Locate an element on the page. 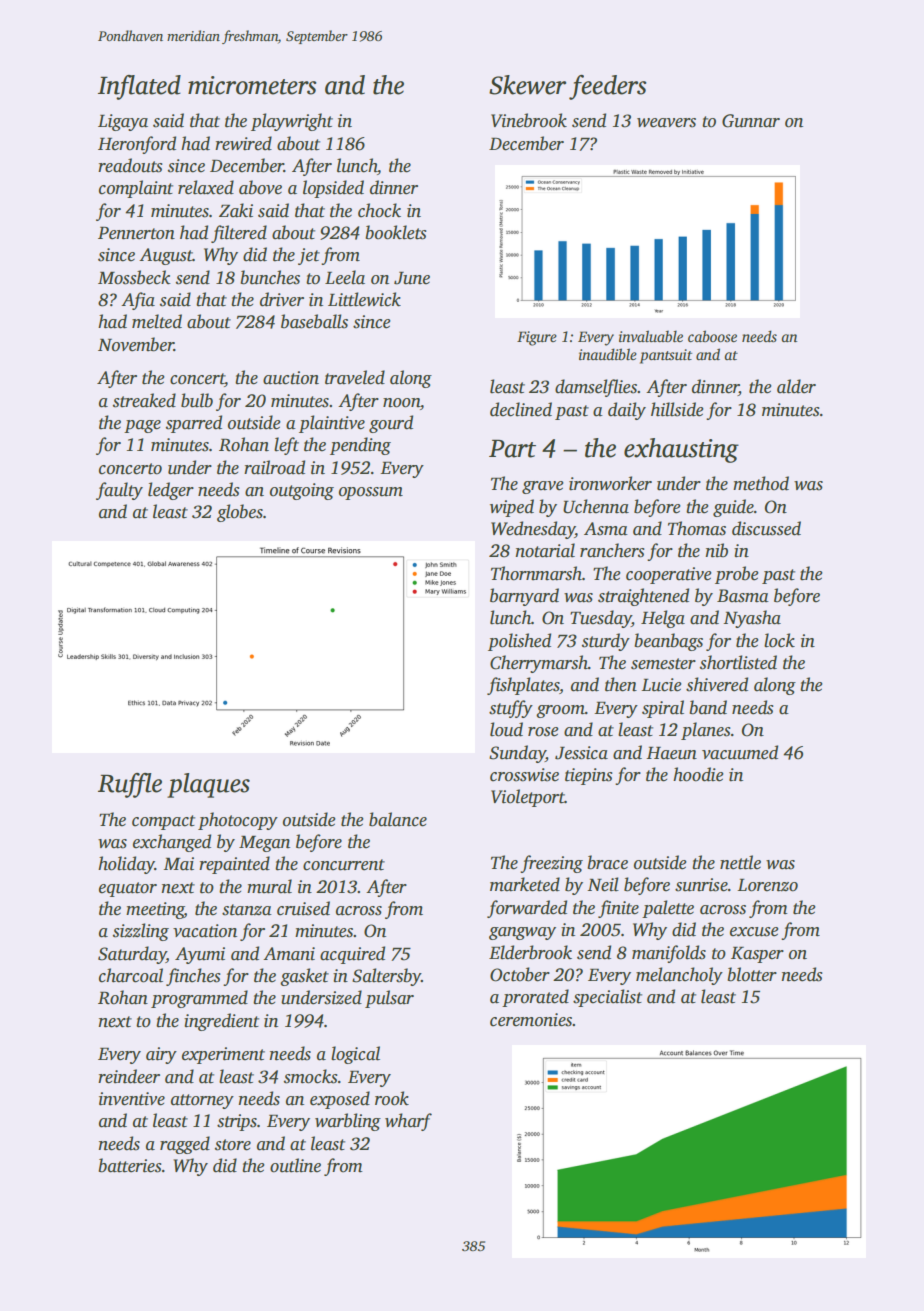  equator is located at coordinates (128, 889).
